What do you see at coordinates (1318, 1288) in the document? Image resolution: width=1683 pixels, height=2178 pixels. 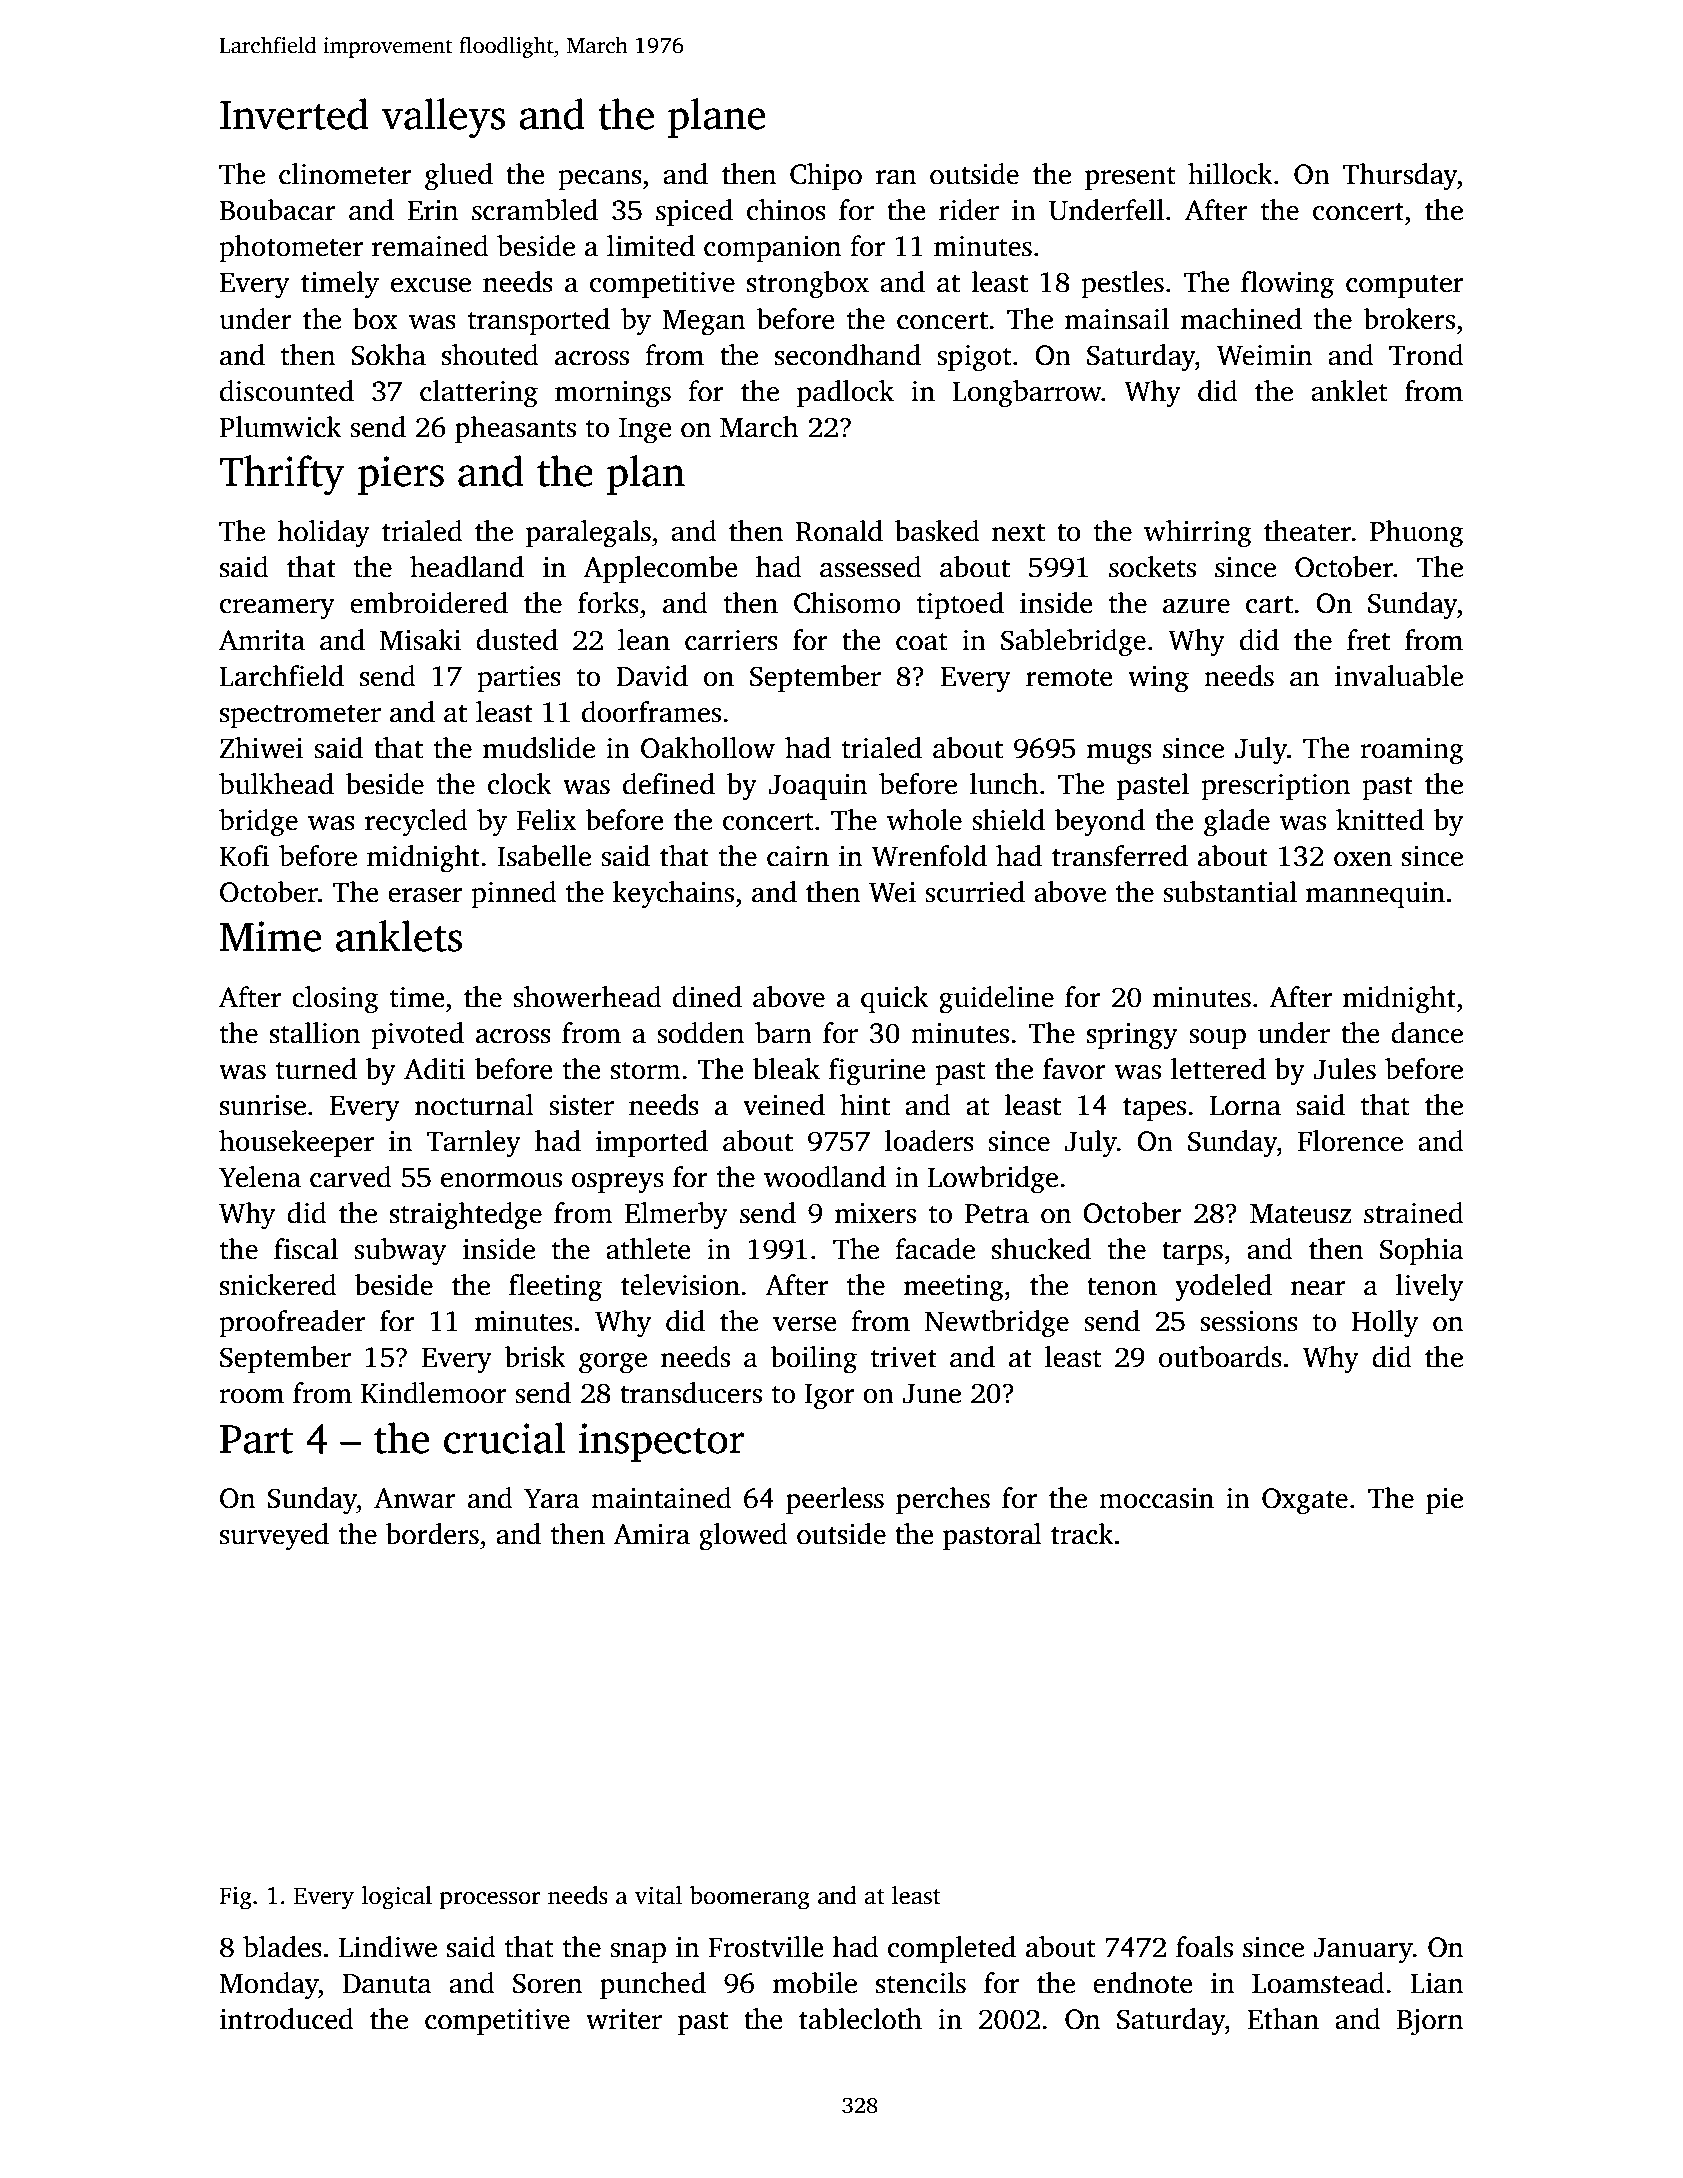 I see `near` at bounding box center [1318, 1288].
